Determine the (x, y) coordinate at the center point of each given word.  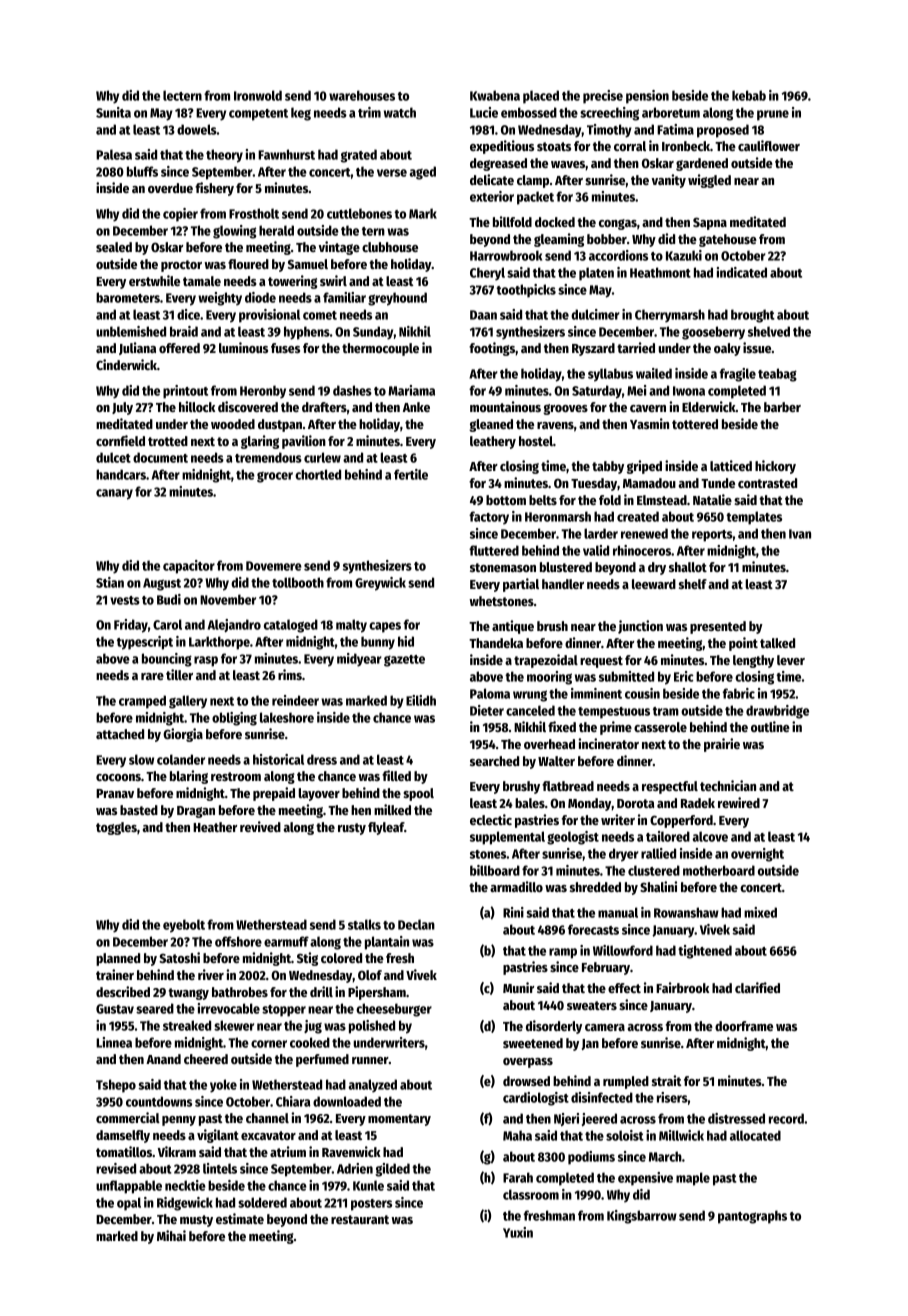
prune (773, 115)
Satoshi (179, 957)
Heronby (263, 392)
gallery (188, 702)
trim (369, 112)
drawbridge (777, 712)
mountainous (505, 406)
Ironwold (258, 95)
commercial (128, 1117)
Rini (513, 912)
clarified (757, 987)
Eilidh (421, 700)
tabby (608, 467)
